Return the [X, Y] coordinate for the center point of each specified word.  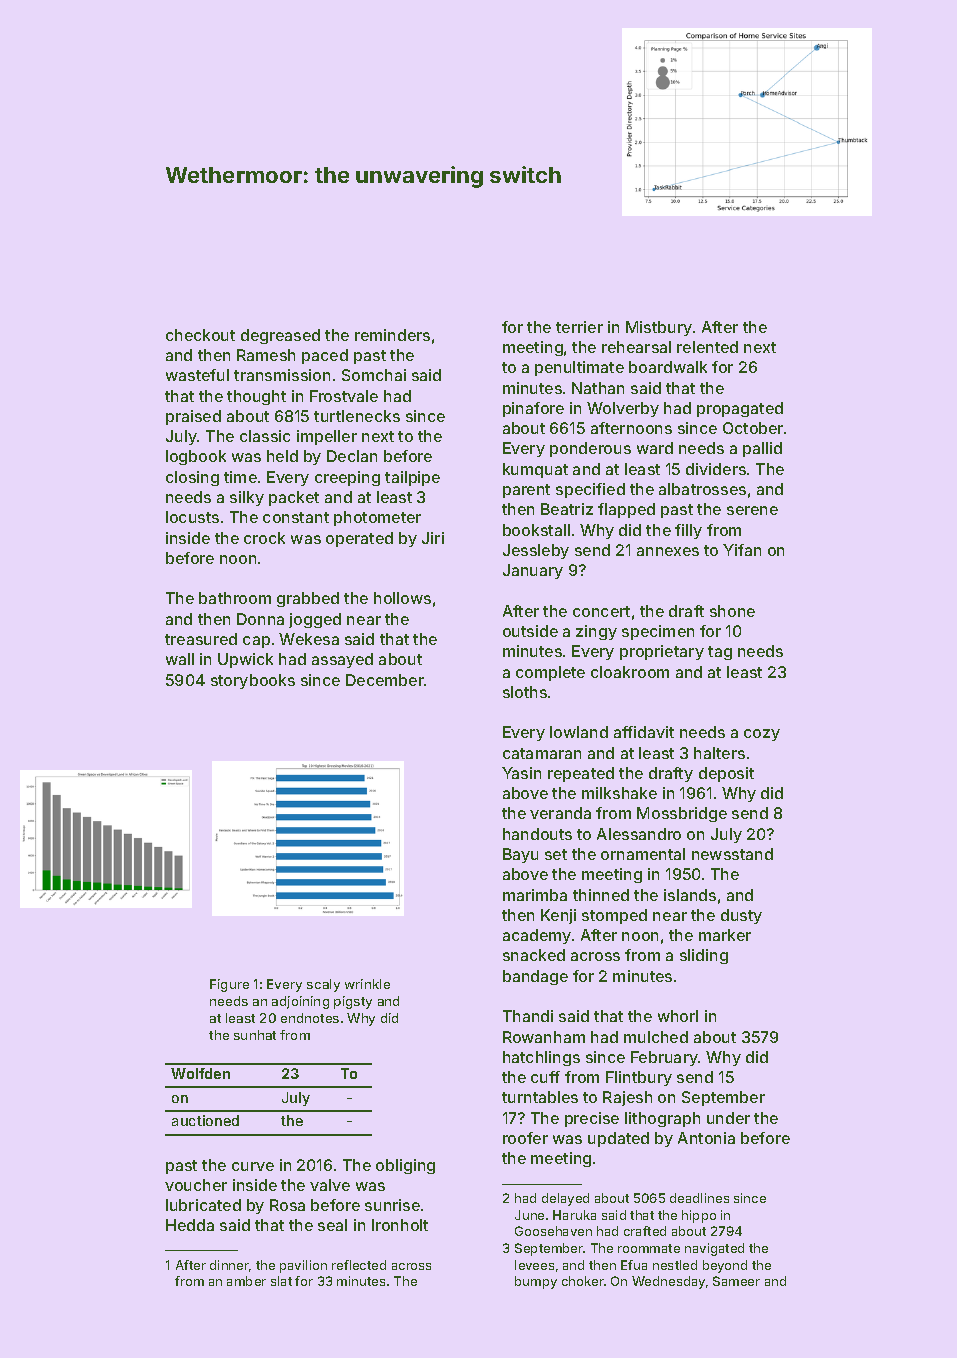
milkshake [619, 793]
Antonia [706, 1138]
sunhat [255, 1035]
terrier [579, 327]
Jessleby [536, 551]
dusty [741, 916]
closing [192, 478]
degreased [280, 336]
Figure [229, 985]
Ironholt [400, 1225]
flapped [626, 510]
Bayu [520, 855]
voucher [196, 1185]
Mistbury [659, 328]
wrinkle [367, 984]
